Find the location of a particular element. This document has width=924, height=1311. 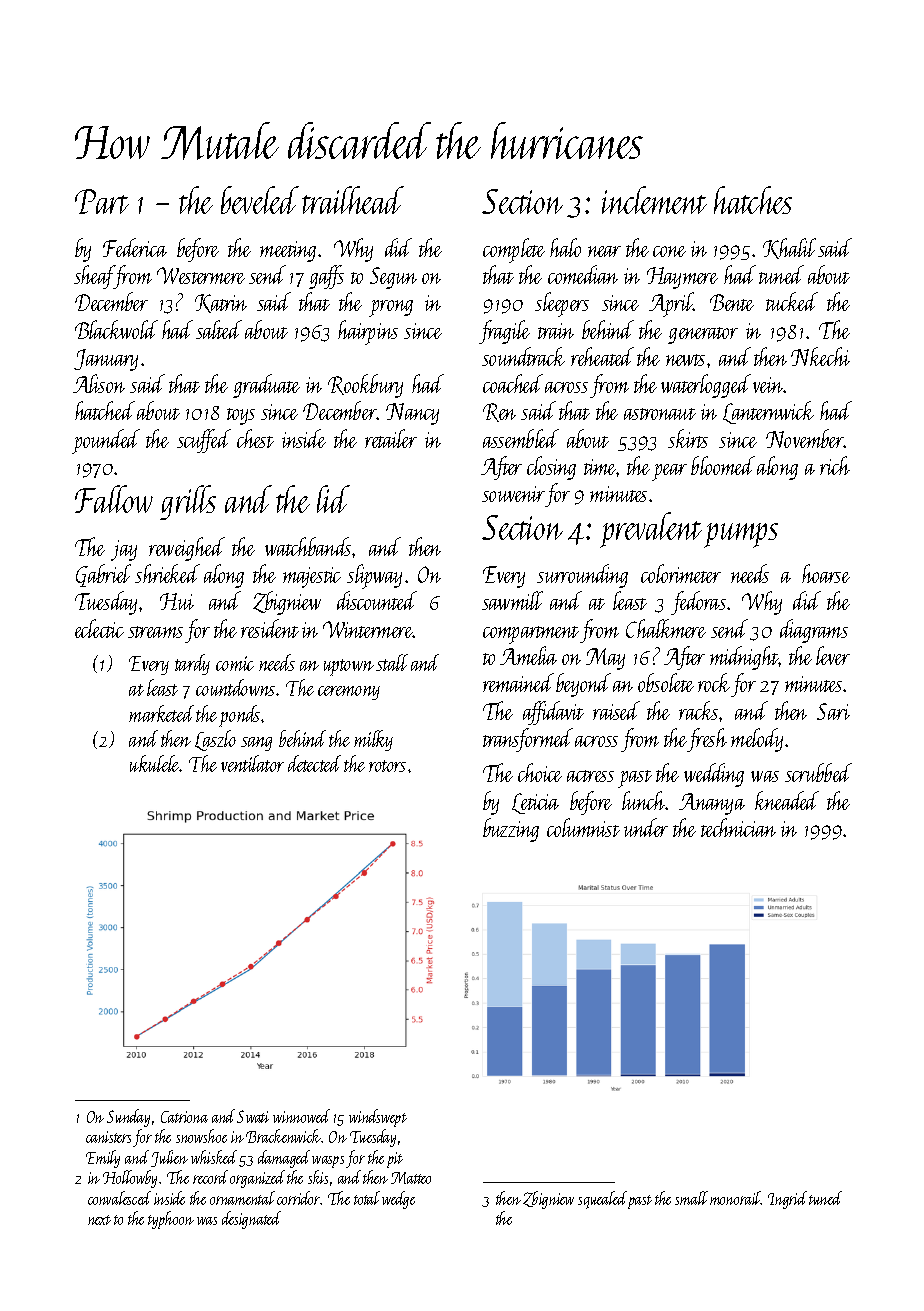

technician is located at coordinates (738, 827).
